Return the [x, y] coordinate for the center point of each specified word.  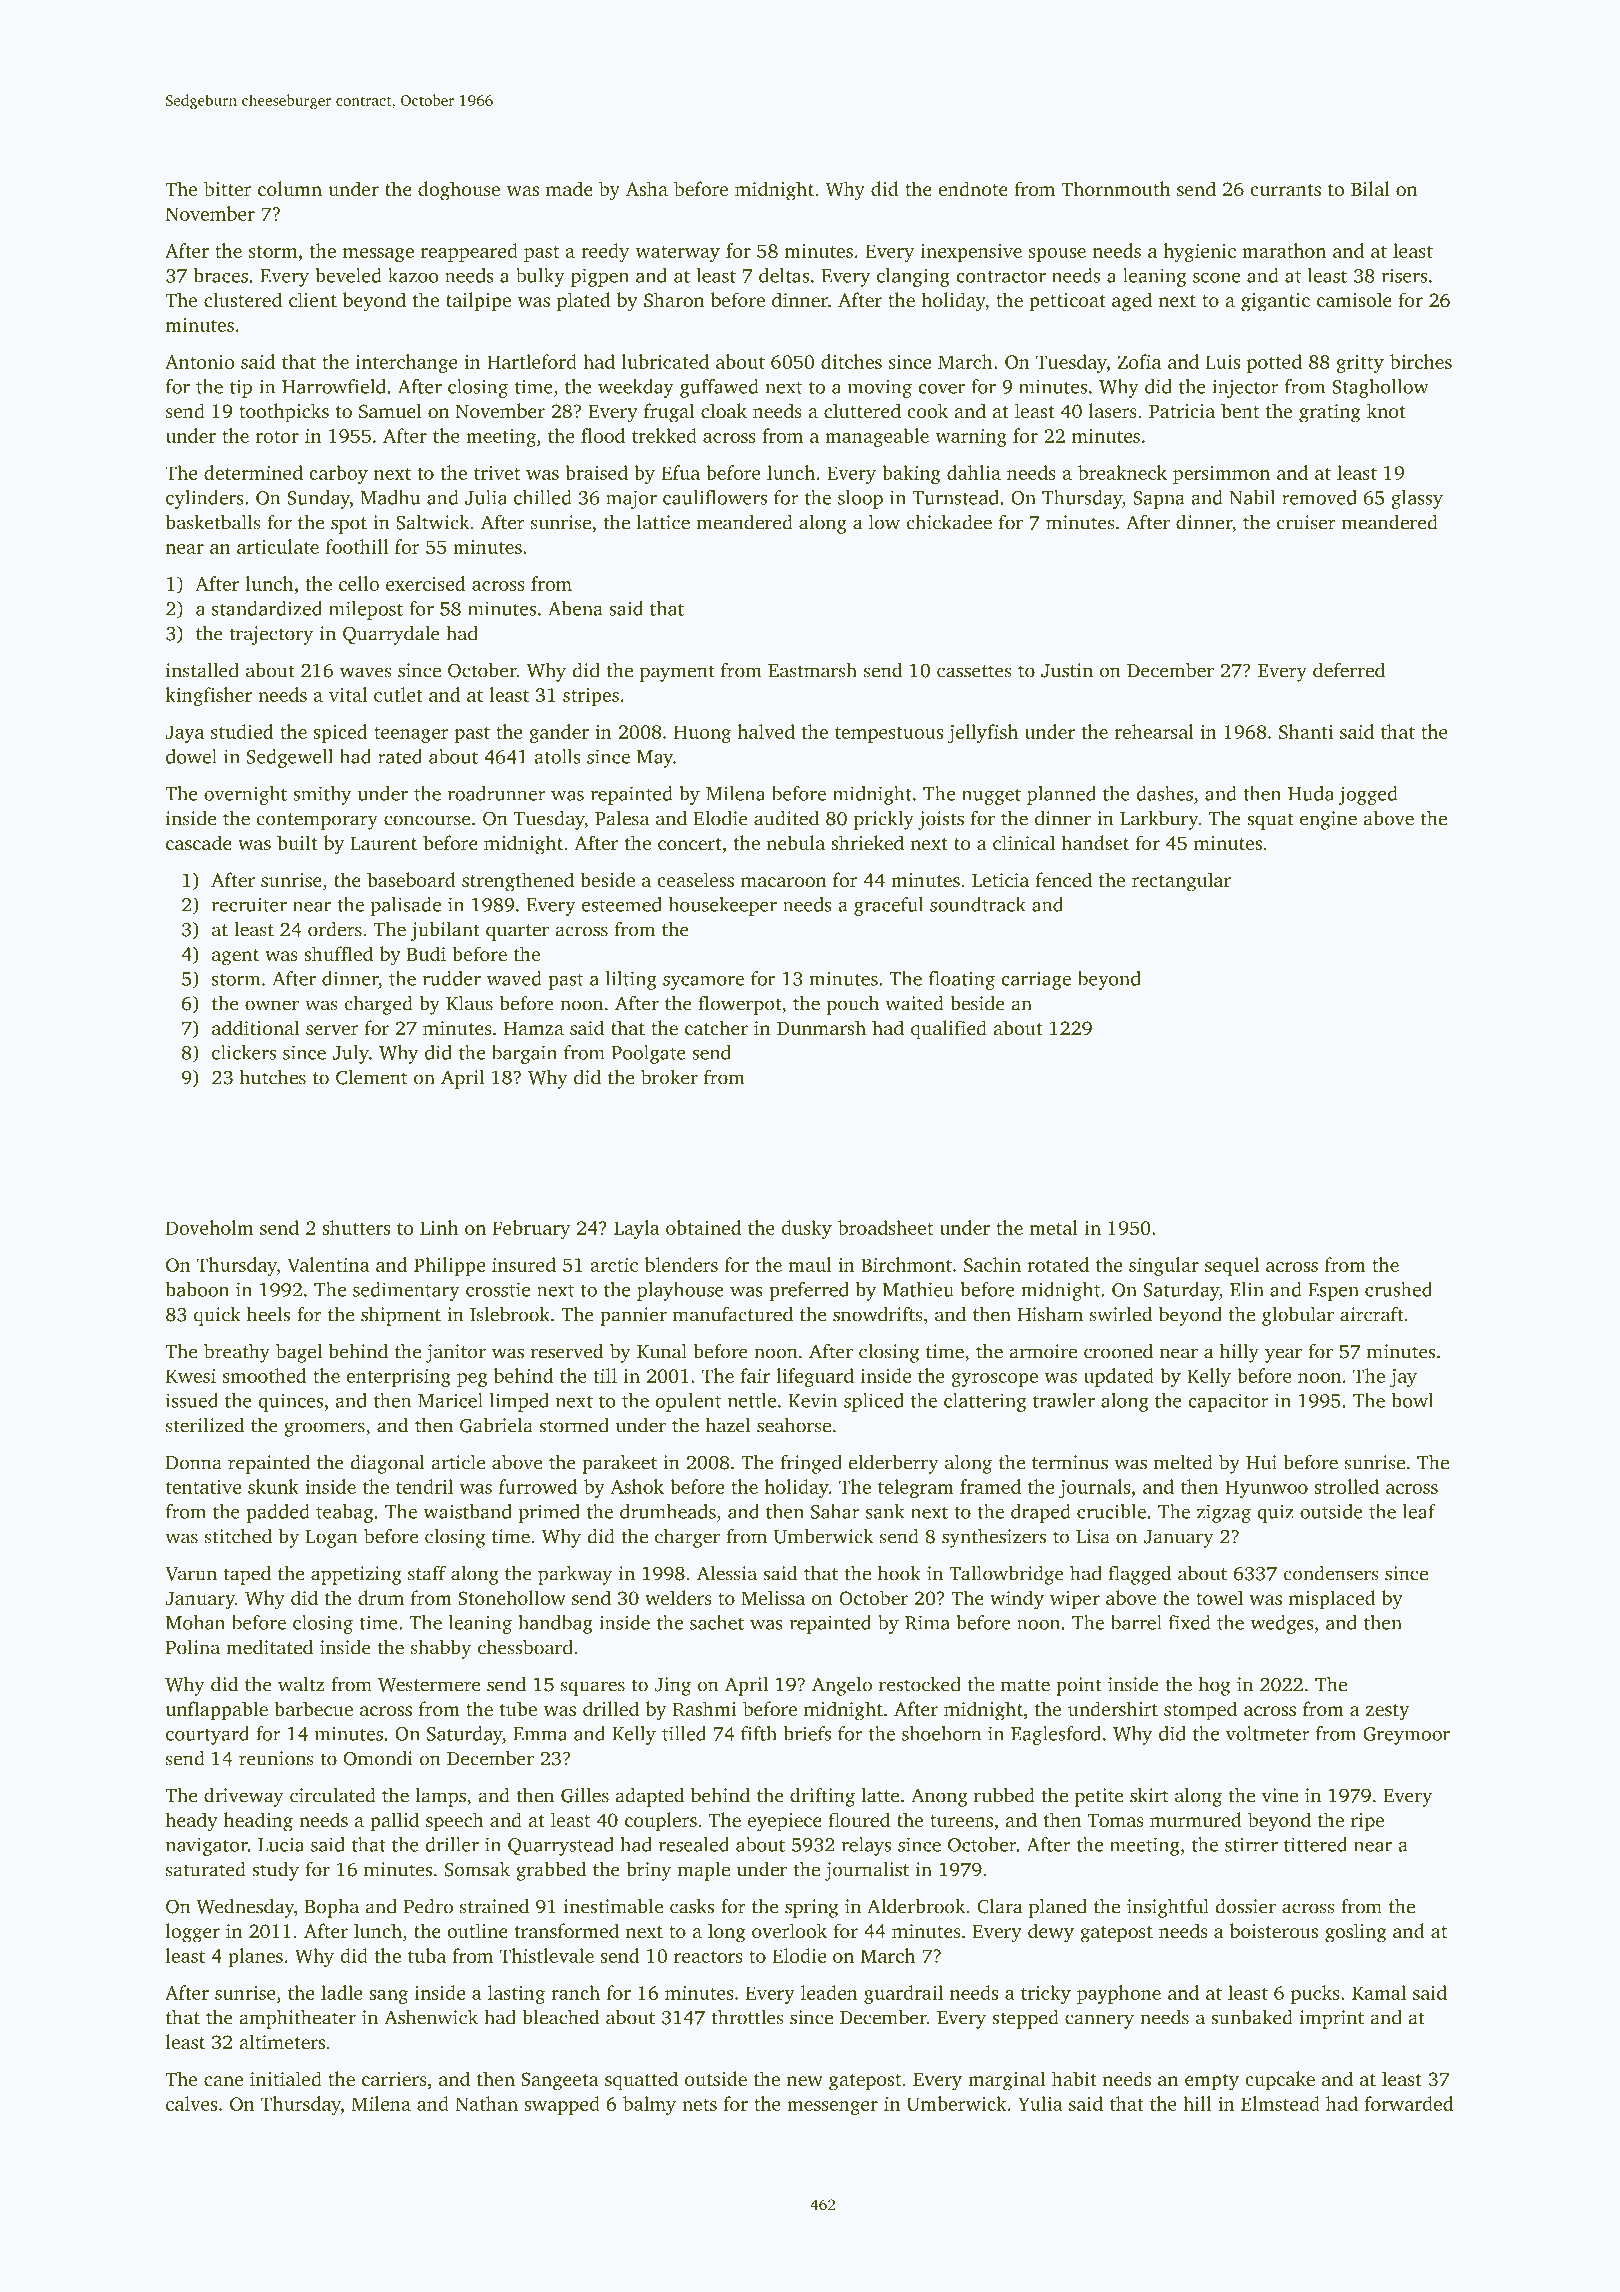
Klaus [469, 1003]
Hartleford [532, 361]
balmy [649, 2105]
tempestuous [889, 735]
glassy [1417, 499]
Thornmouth [1116, 188]
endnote [973, 188]
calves [191, 2103]
